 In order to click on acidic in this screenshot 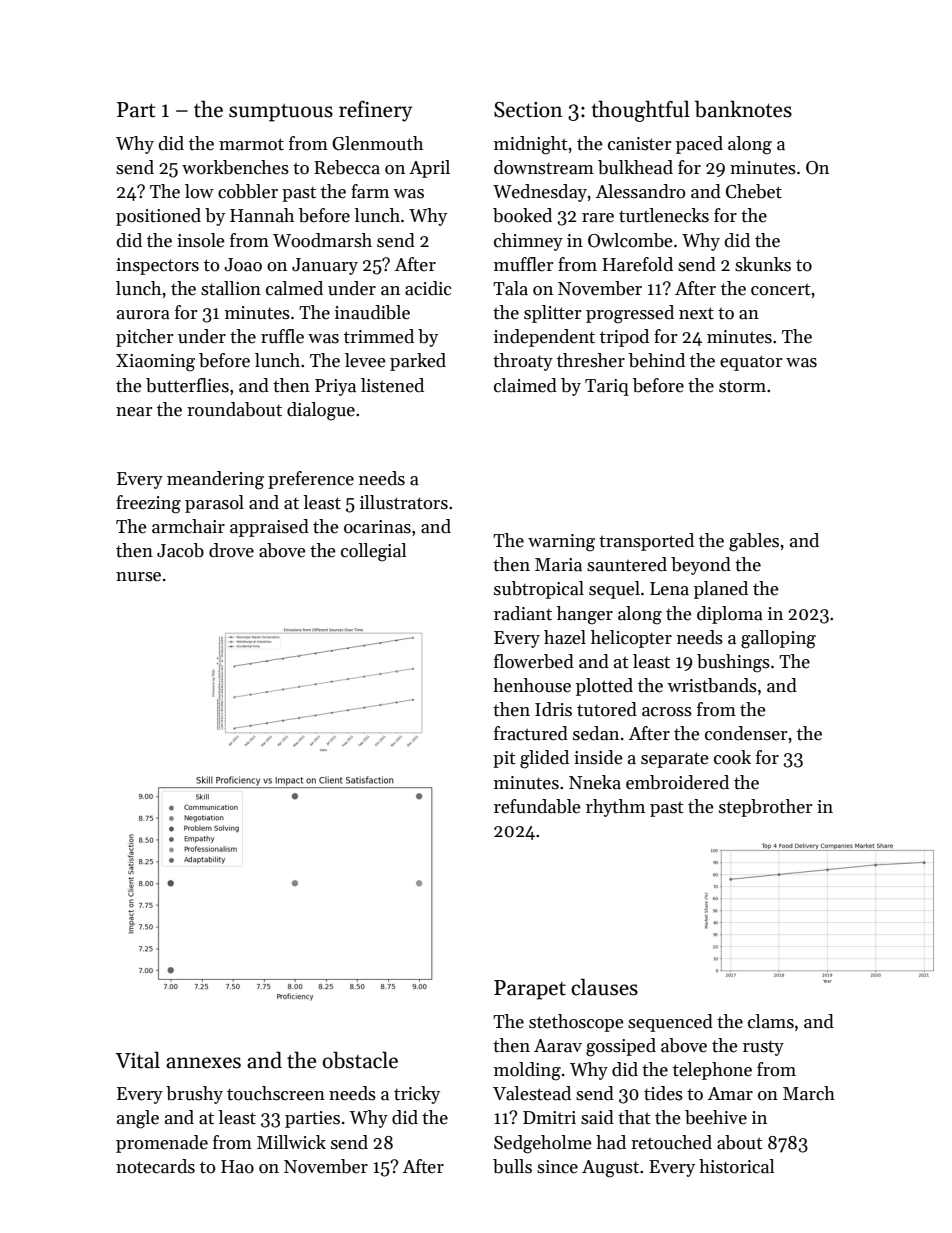, I will do `click(428, 288)`.
